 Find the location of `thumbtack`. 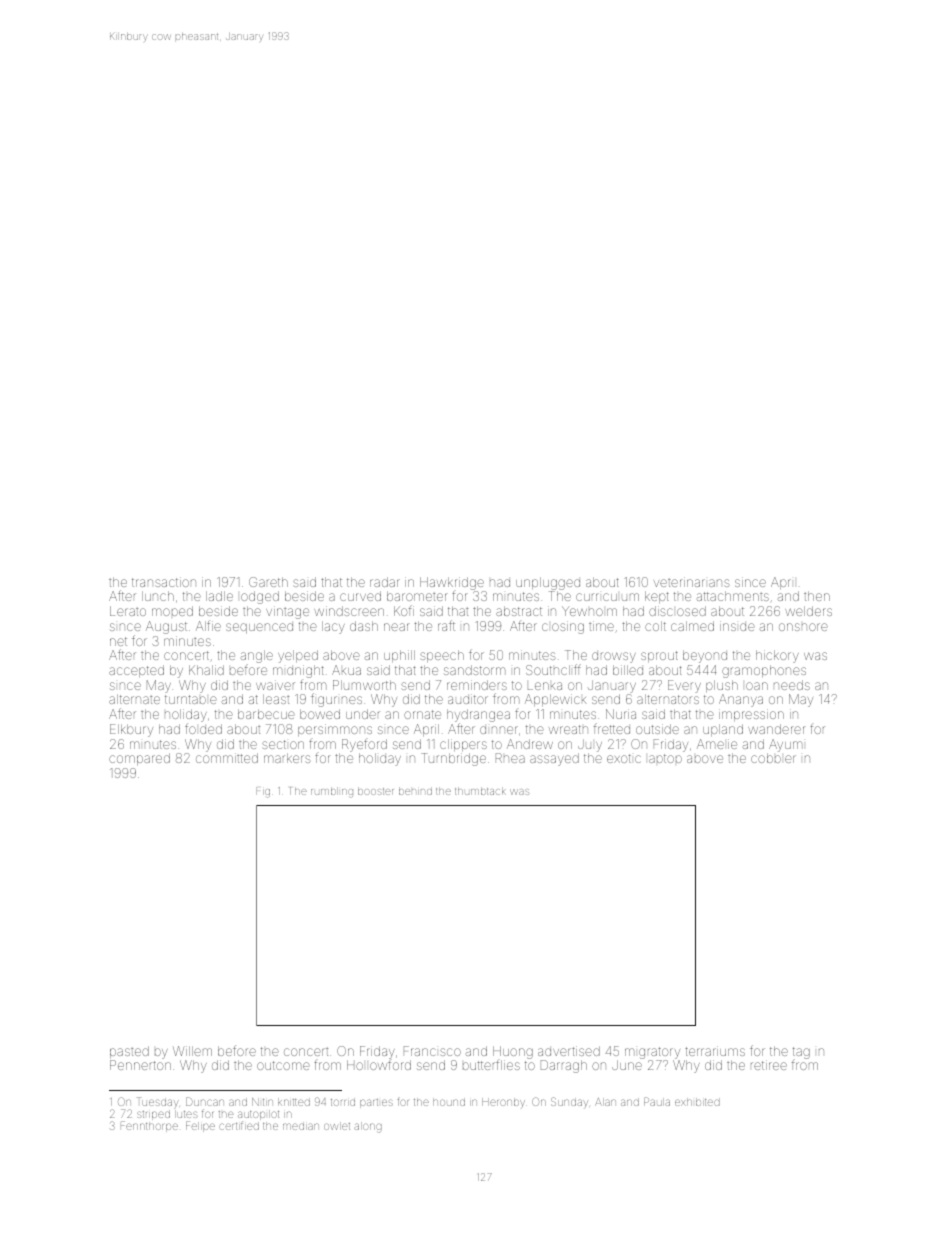

thumbtack is located at coordinates (480, 791).
